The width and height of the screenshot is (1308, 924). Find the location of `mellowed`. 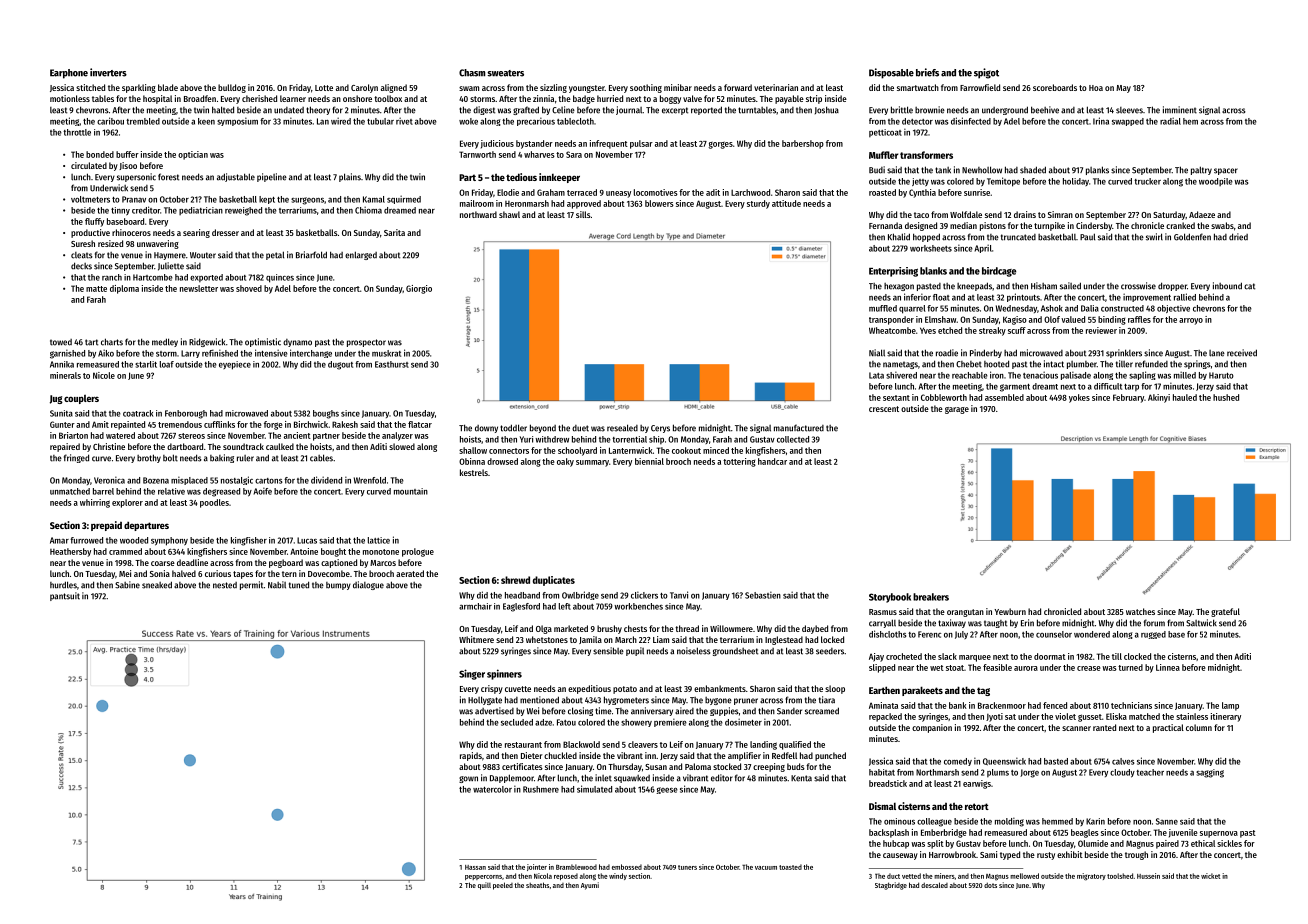

mellowed is located at coordinates (1024, 876).
